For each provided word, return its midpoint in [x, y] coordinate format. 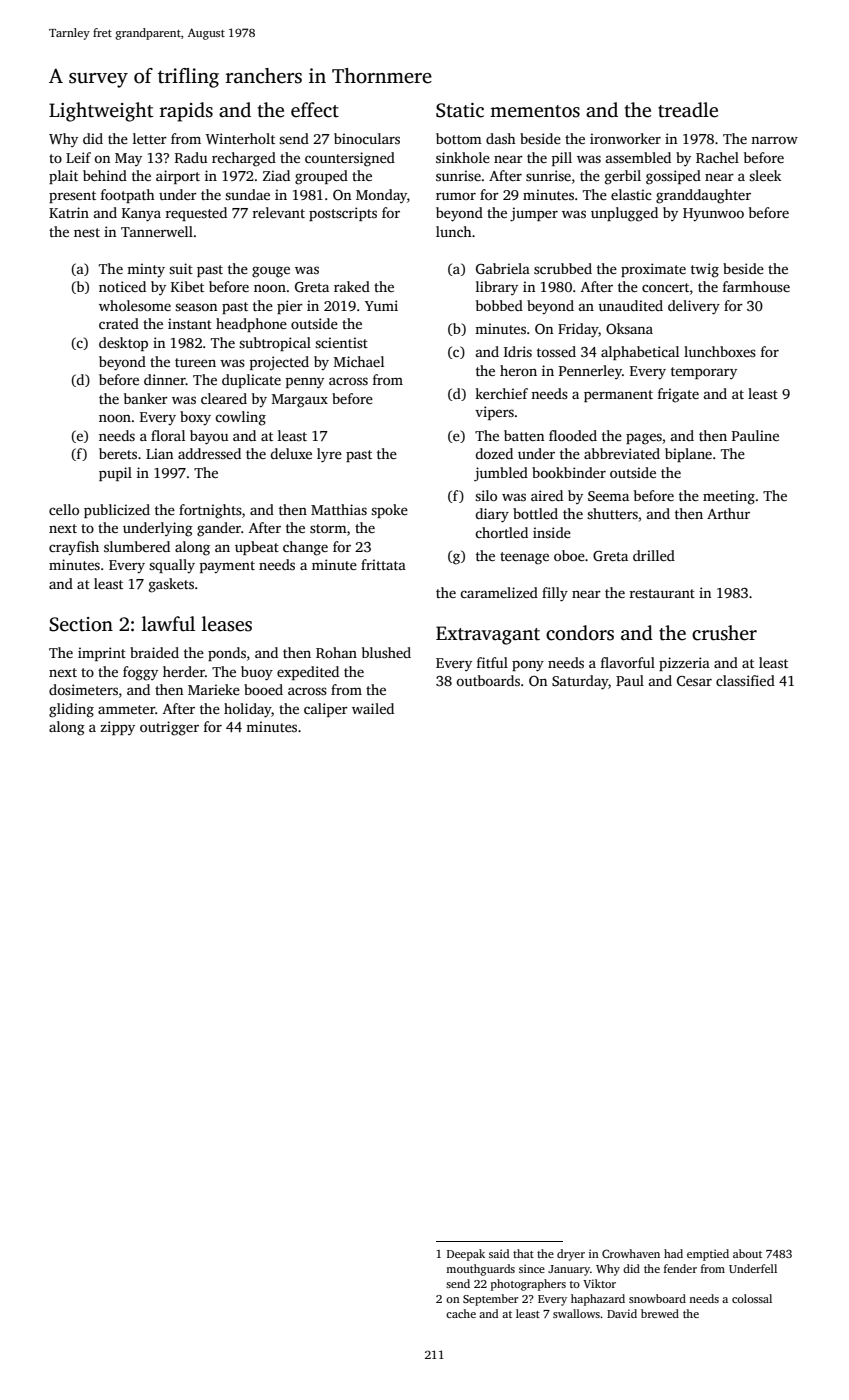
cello [64, 509]
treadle [688, 110]
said [499, 1253]
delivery [694, 307]
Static [460, 110]
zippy [118, 728]
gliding [71, 710]
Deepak [466, 1255]
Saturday [580, 682]
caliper [326, 710]
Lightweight [101, 112]
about [747, 1253]
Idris [518, 351]
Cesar [694, 681]
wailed [373, 708]
